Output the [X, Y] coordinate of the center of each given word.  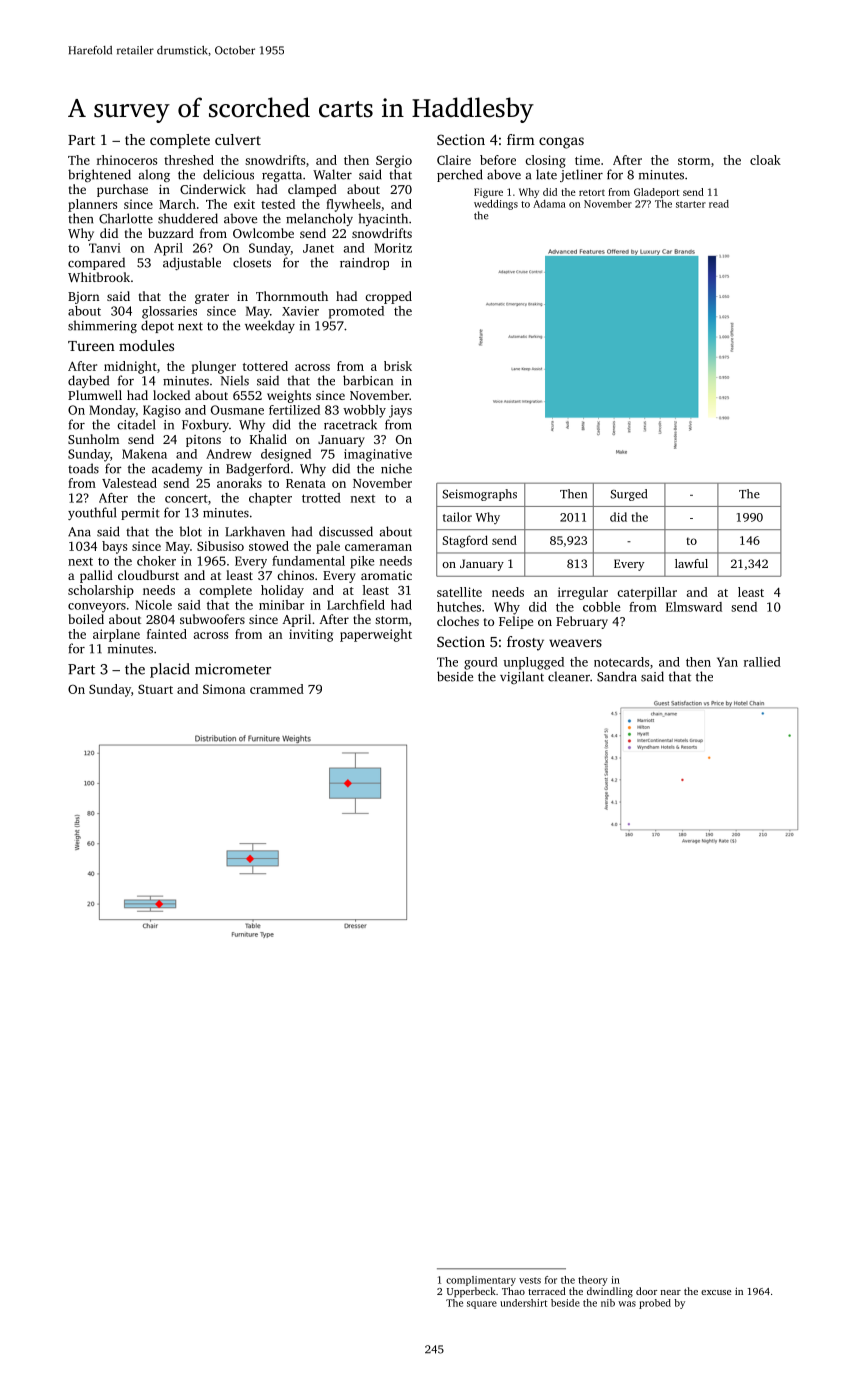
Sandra [617, 676]
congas [561, 143]
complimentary [481, 1281]
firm [521, 139]
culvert [238, 139]
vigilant [522, 677]
